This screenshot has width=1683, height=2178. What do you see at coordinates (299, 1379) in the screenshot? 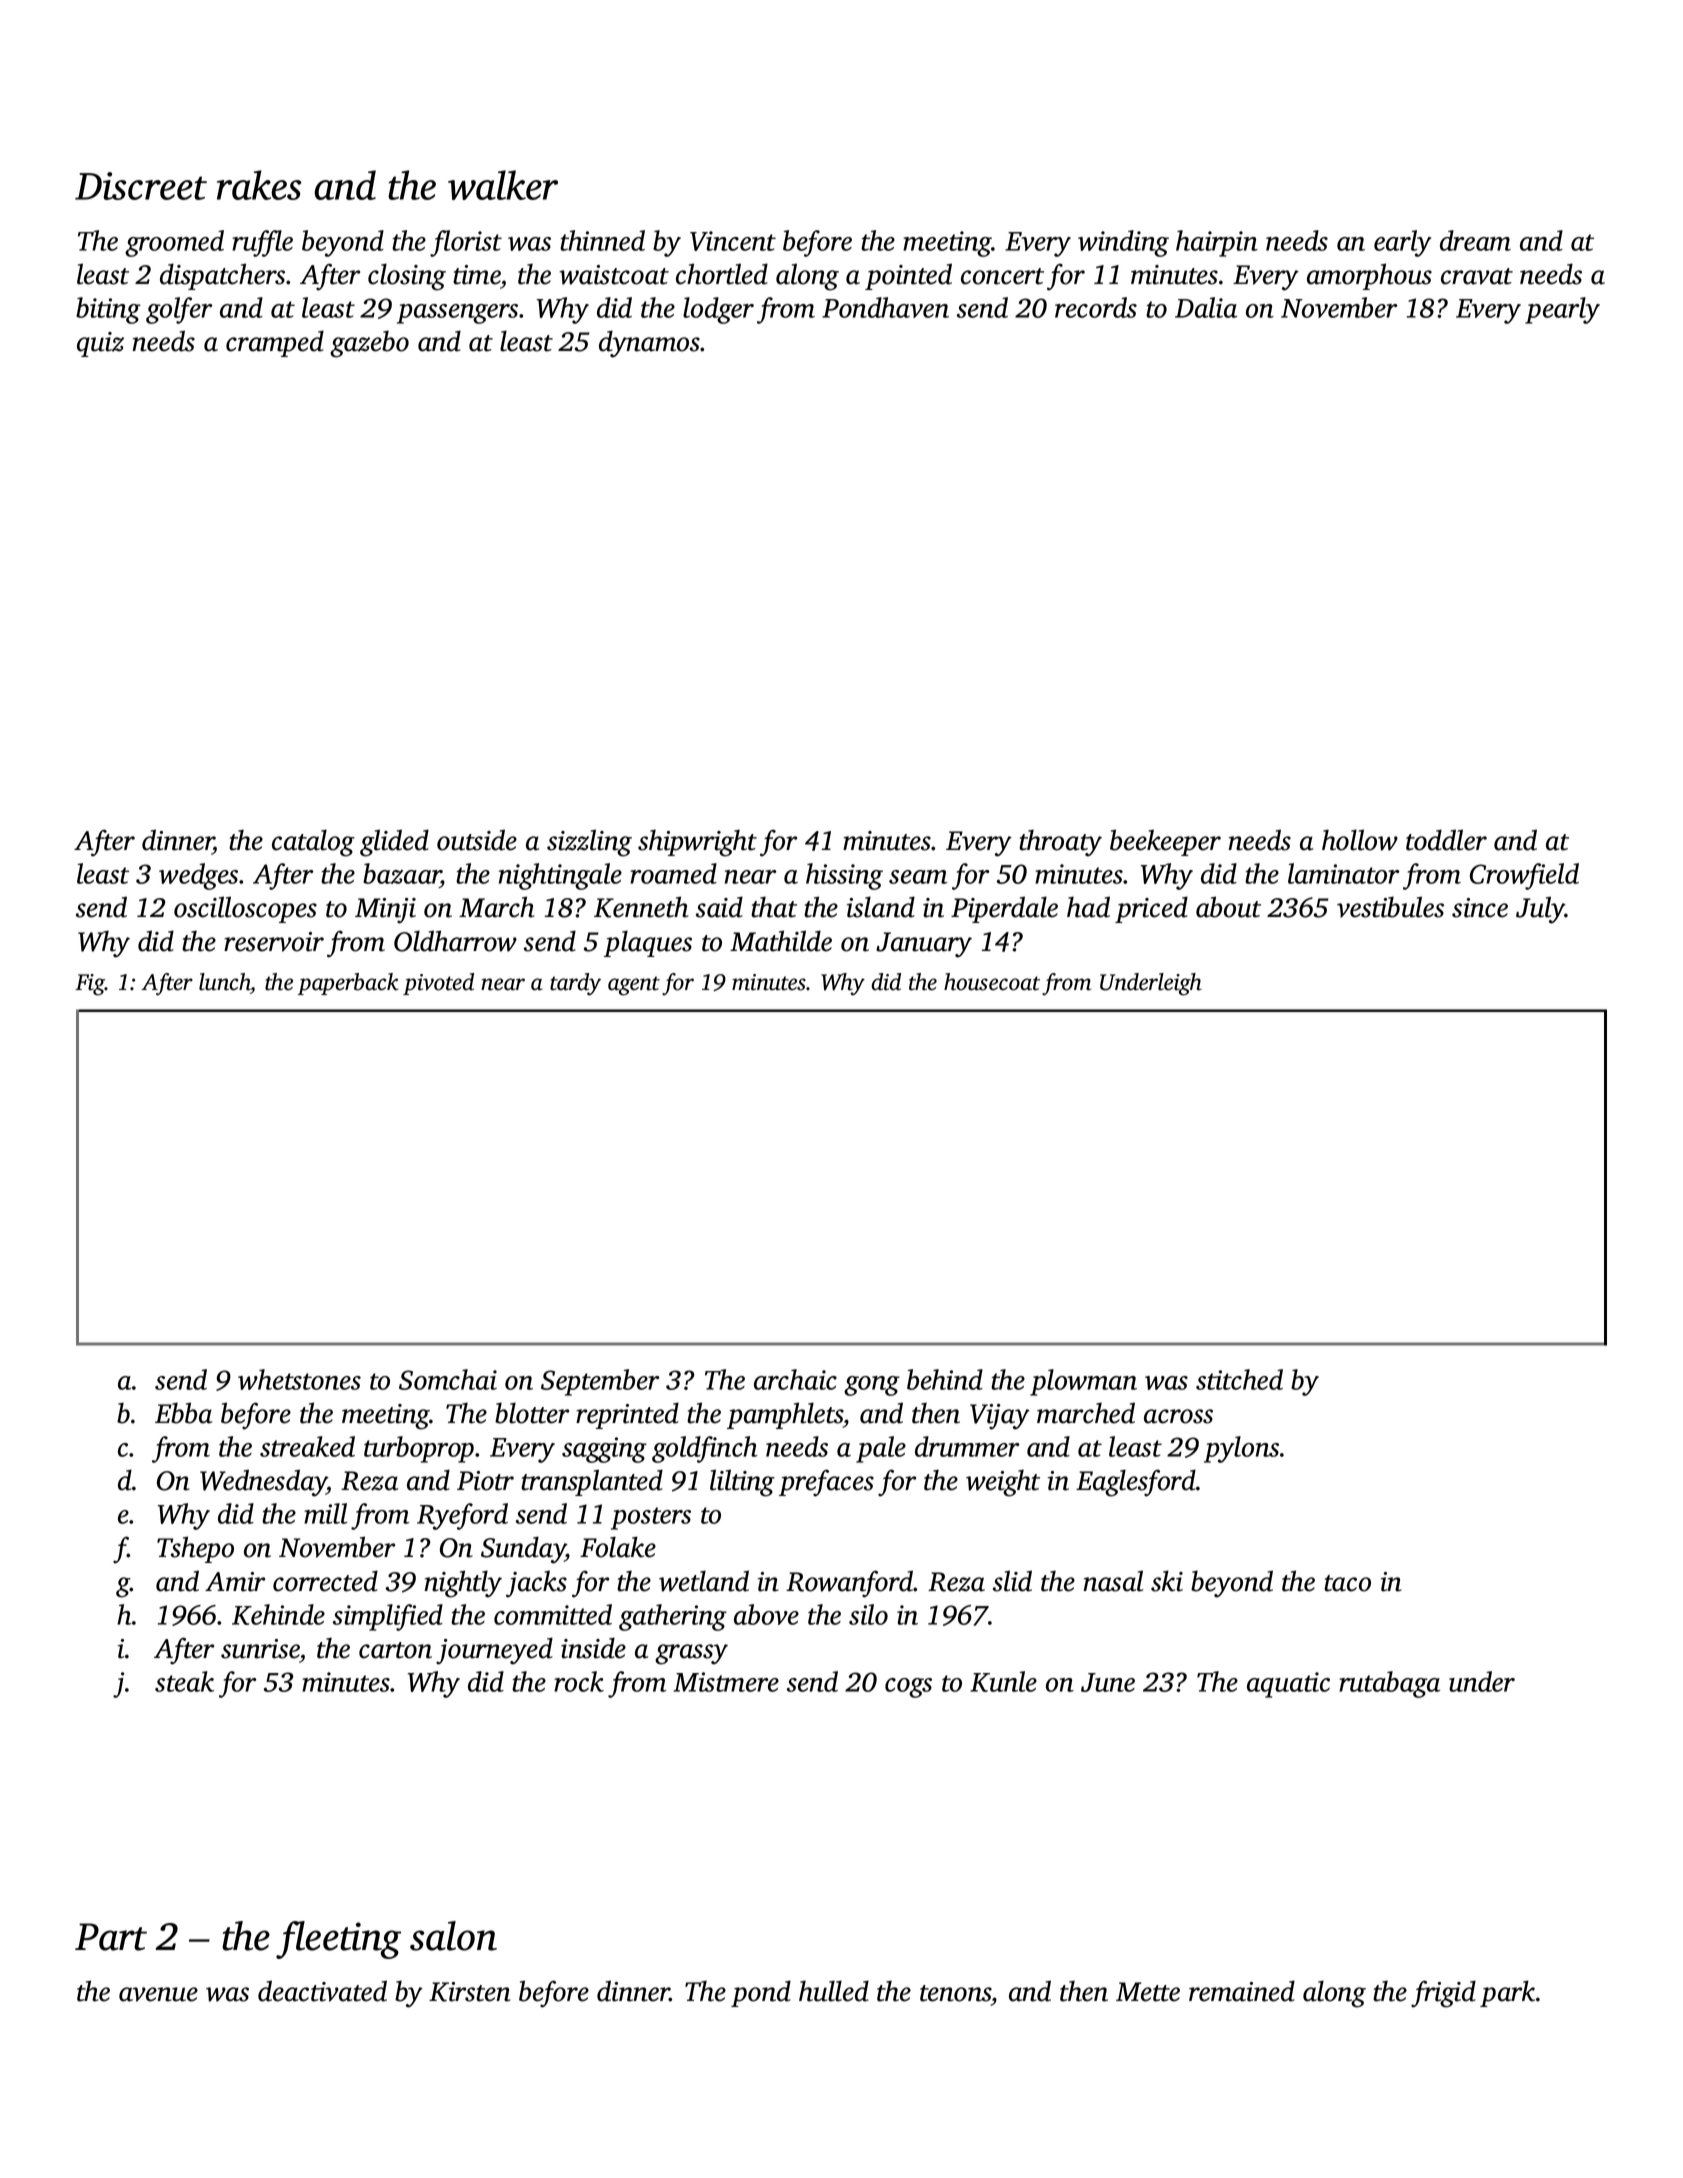
I see `whetstones` at bounding box center [299, 1379].
